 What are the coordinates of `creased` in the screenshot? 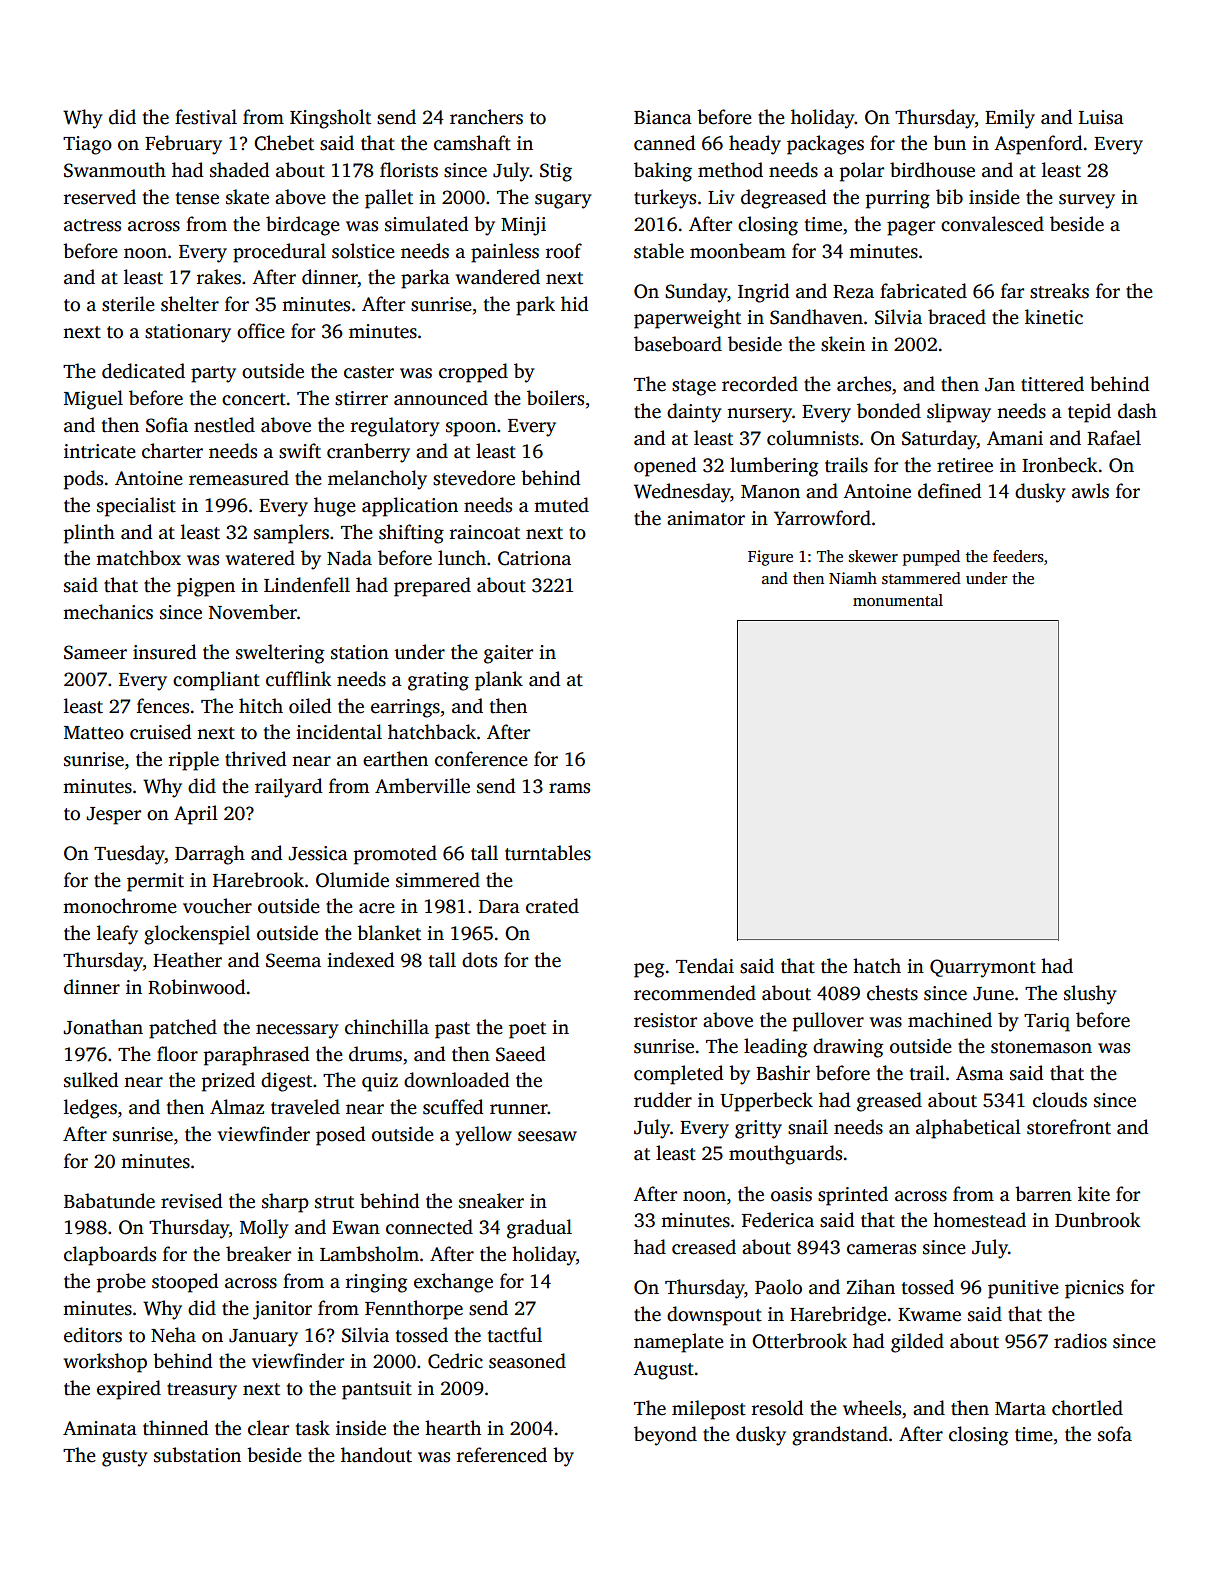 It's located at (704, 1247).
